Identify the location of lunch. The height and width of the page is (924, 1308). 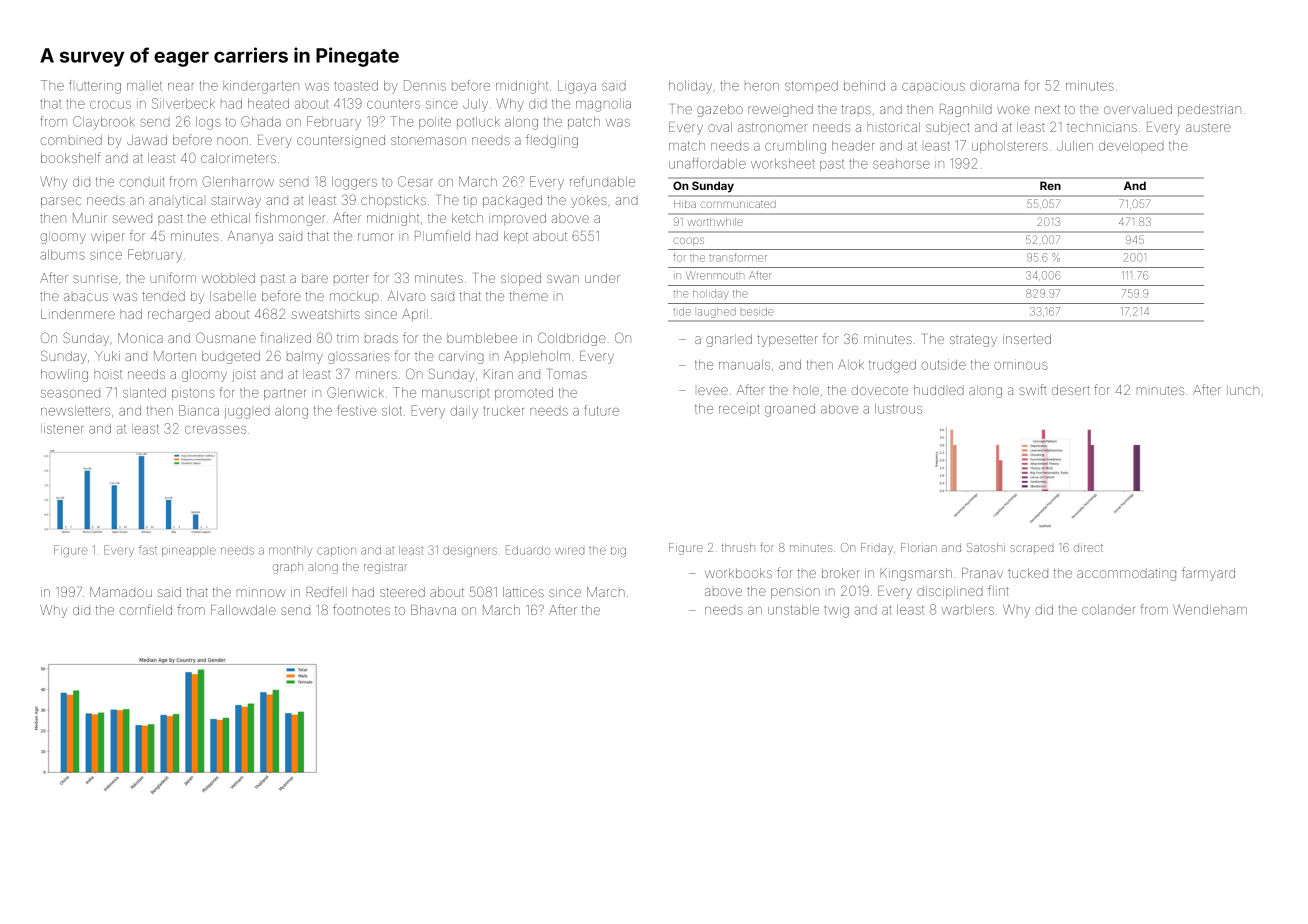
(1243, 390).
